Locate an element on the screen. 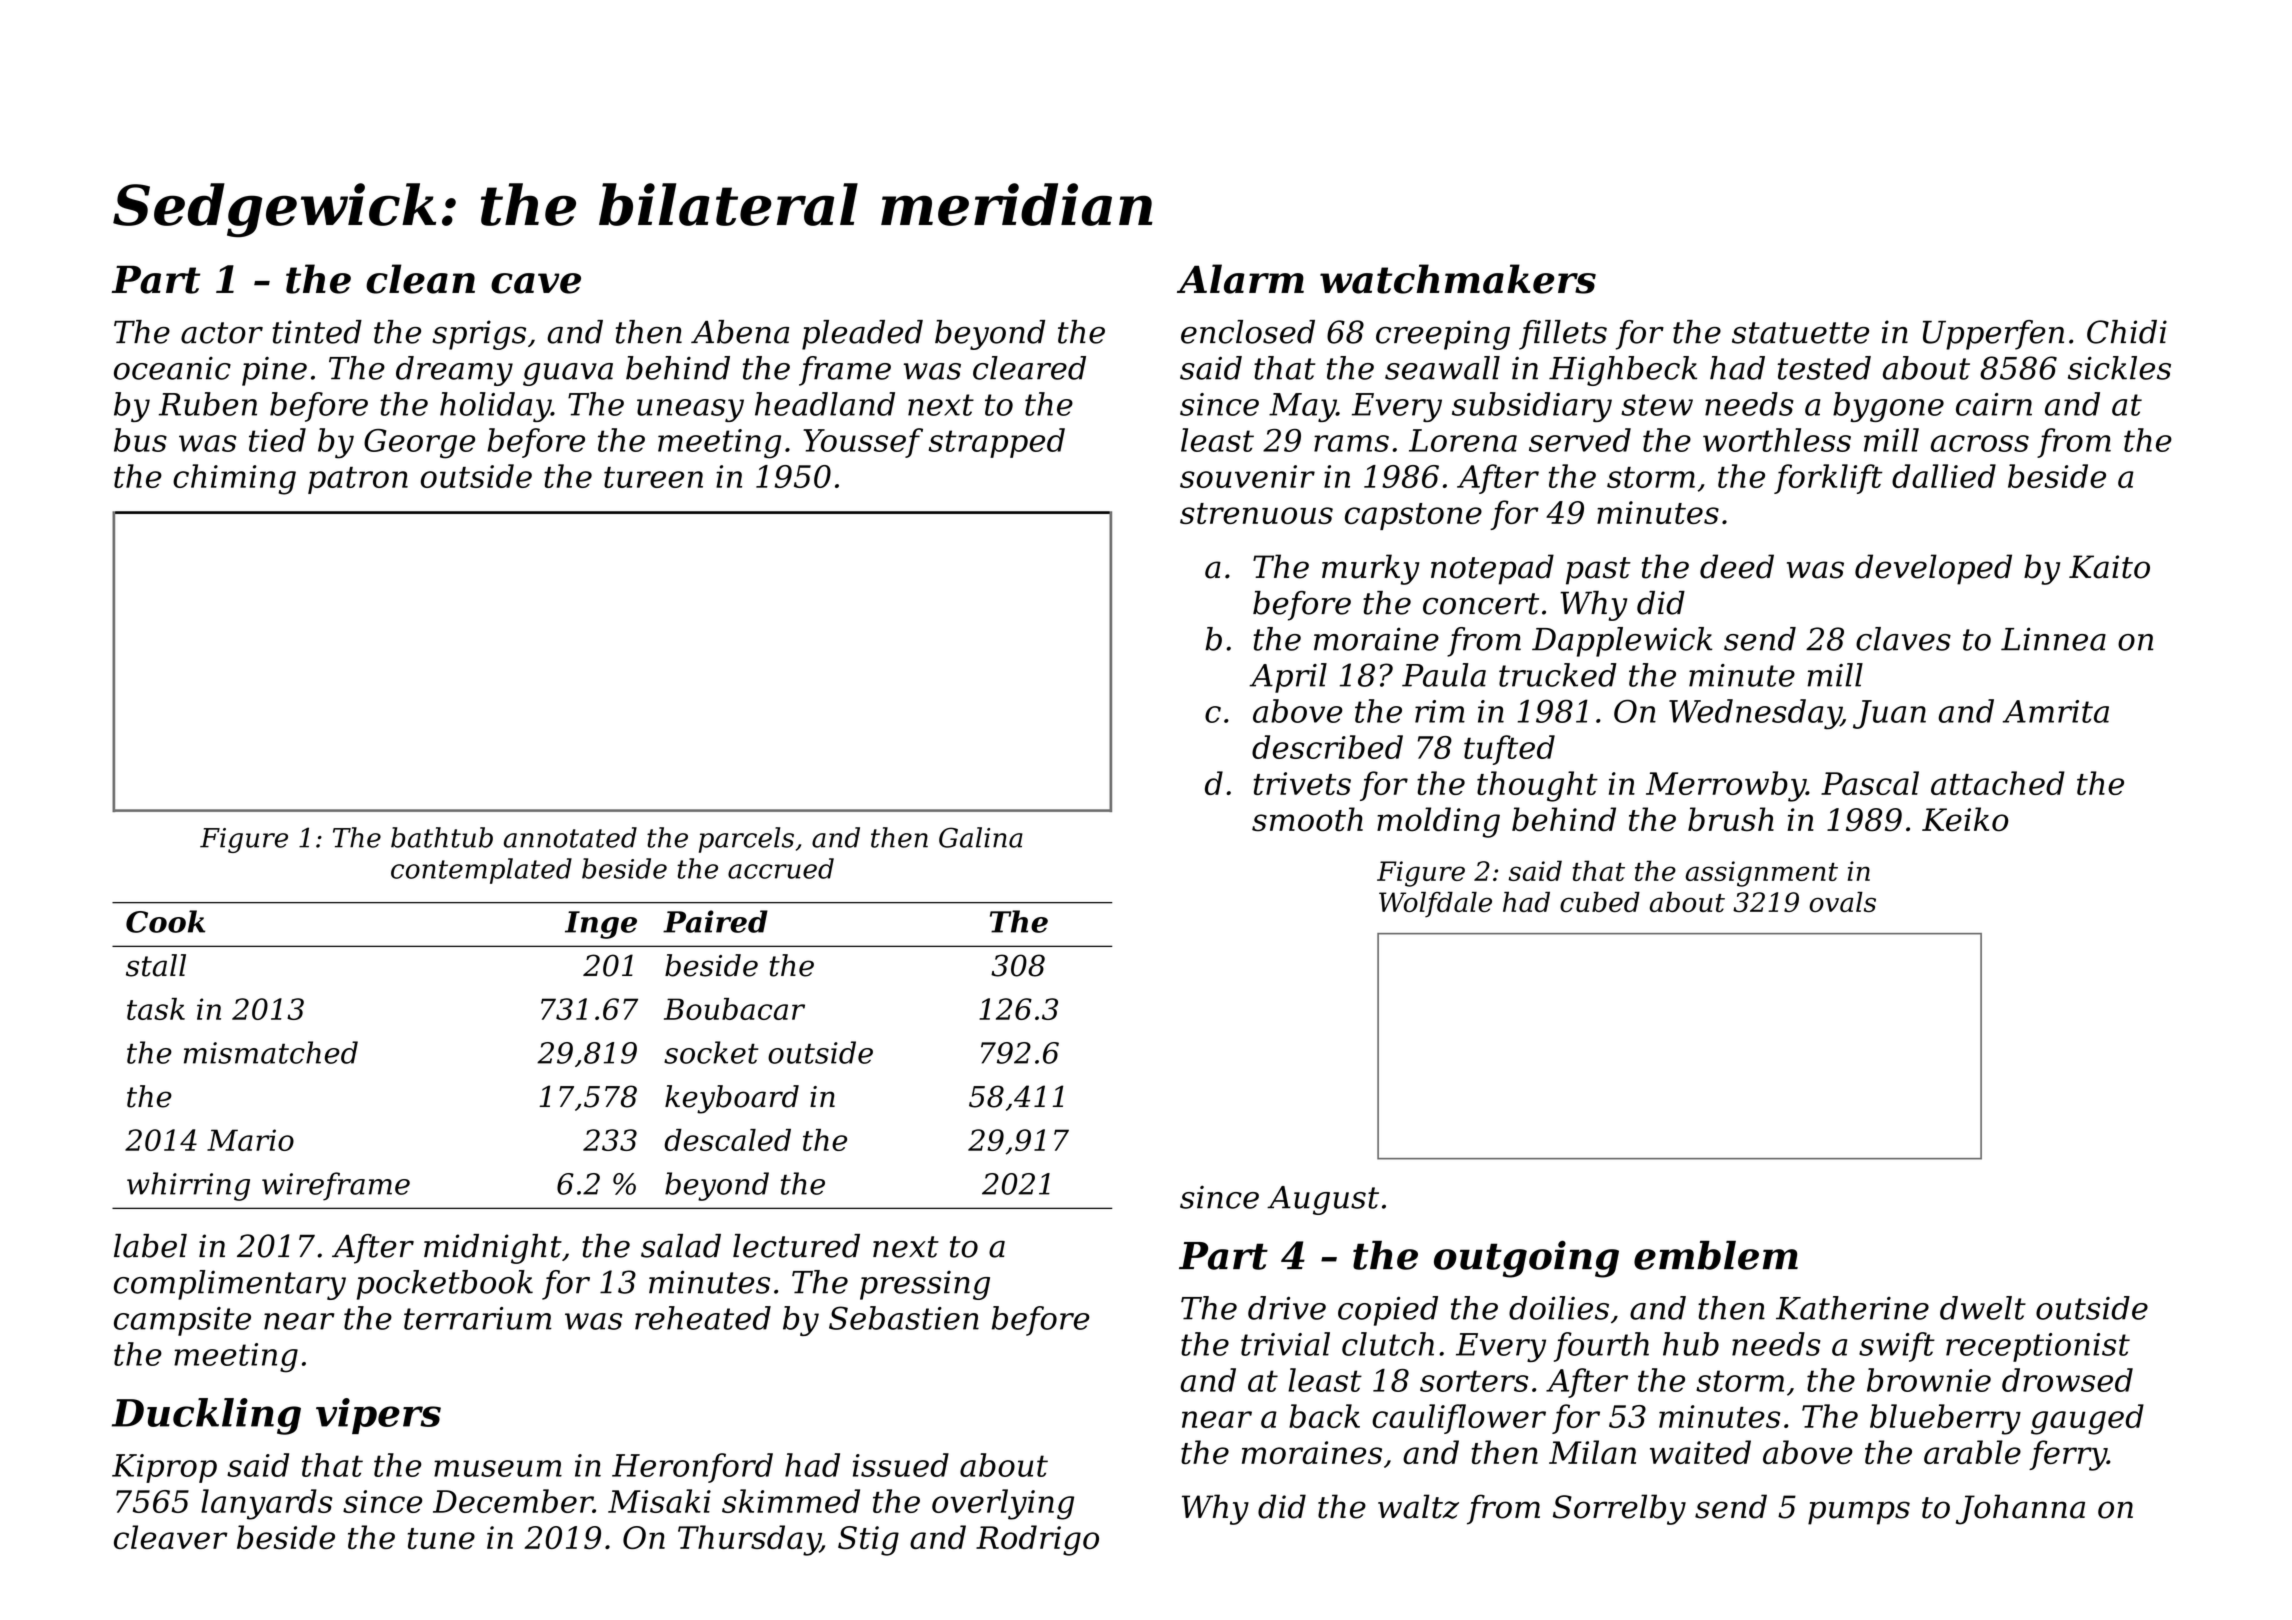 This screenshot has width=2292, height=1620. cubed is located at coordinates (1600, 902).
